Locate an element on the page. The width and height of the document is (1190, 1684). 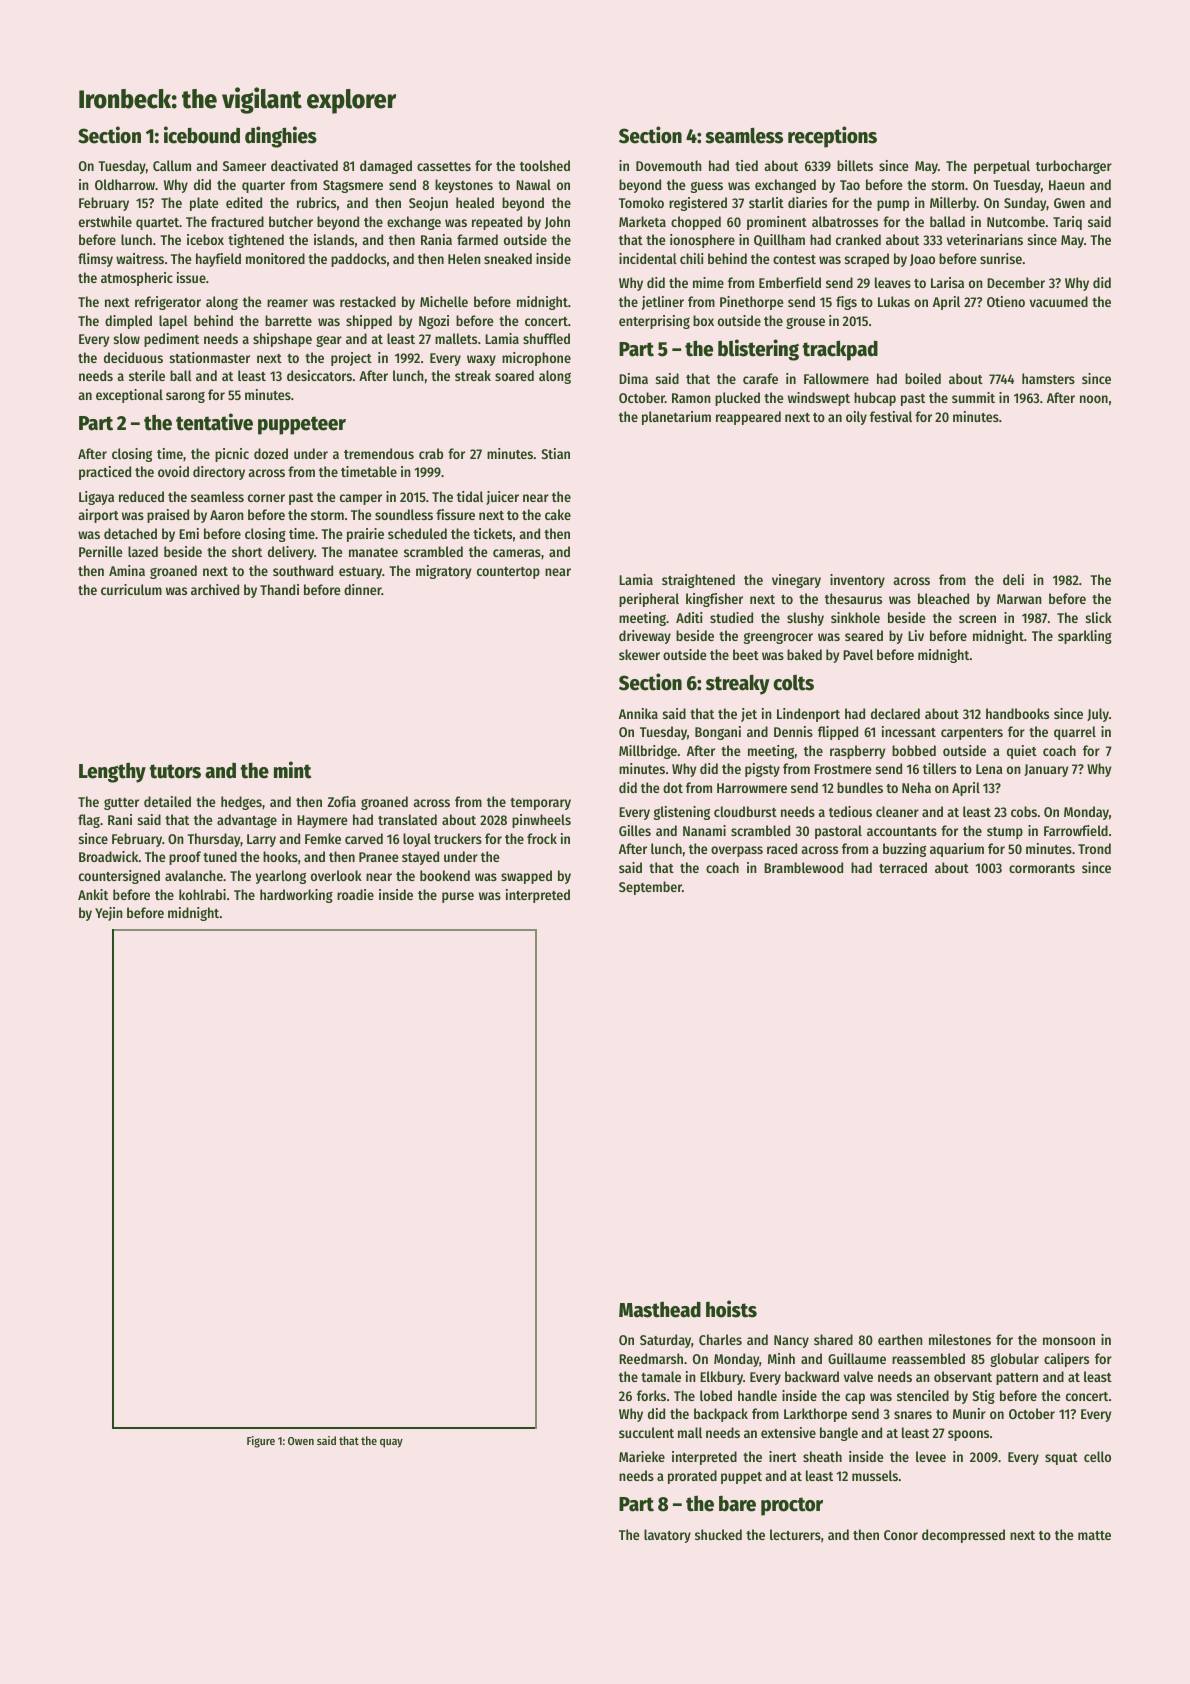
quiet is located at coordinates (1022, 752).
